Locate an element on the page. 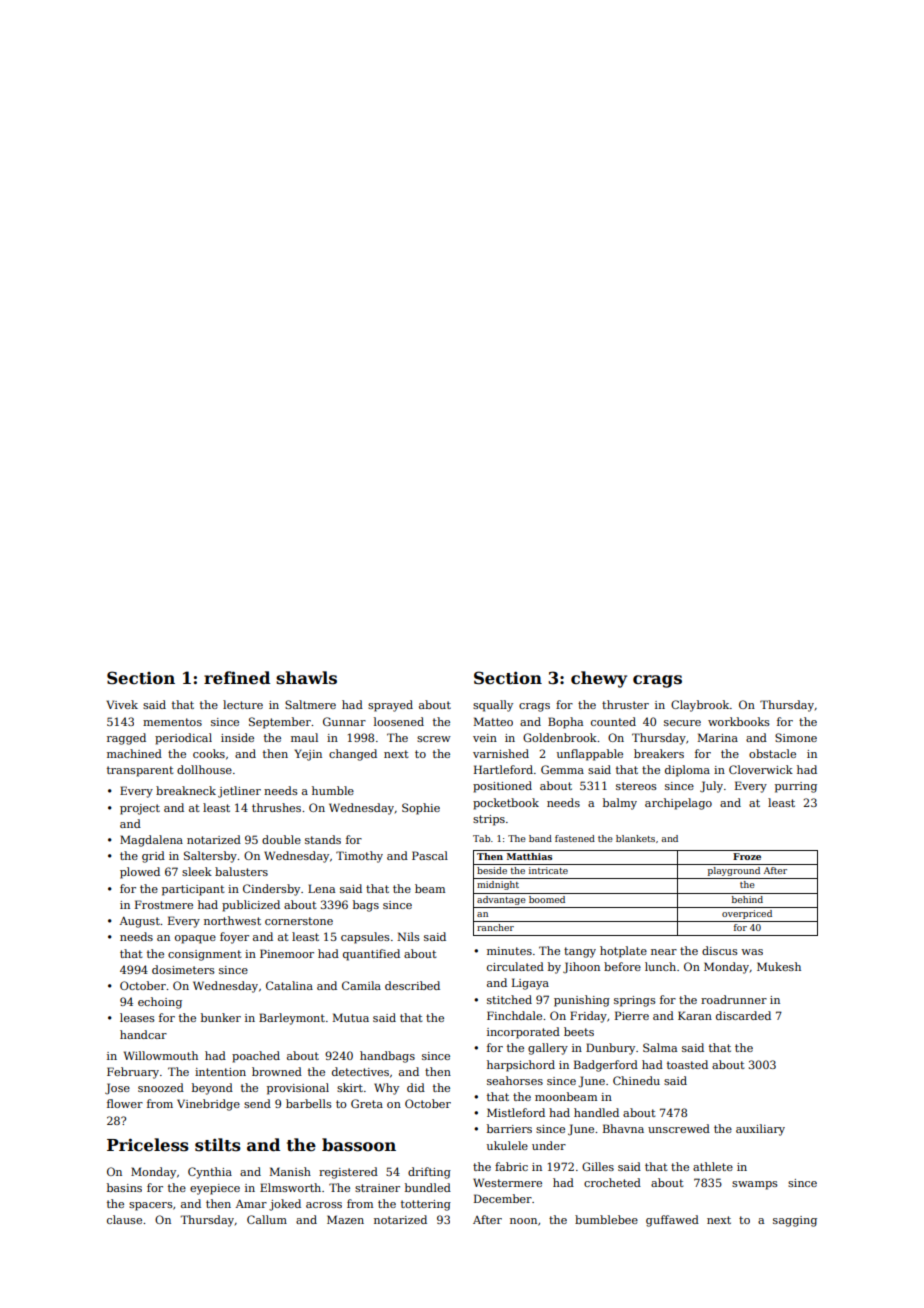 The image size is (924, 1308). February is located at coordinates (133, 1073).
